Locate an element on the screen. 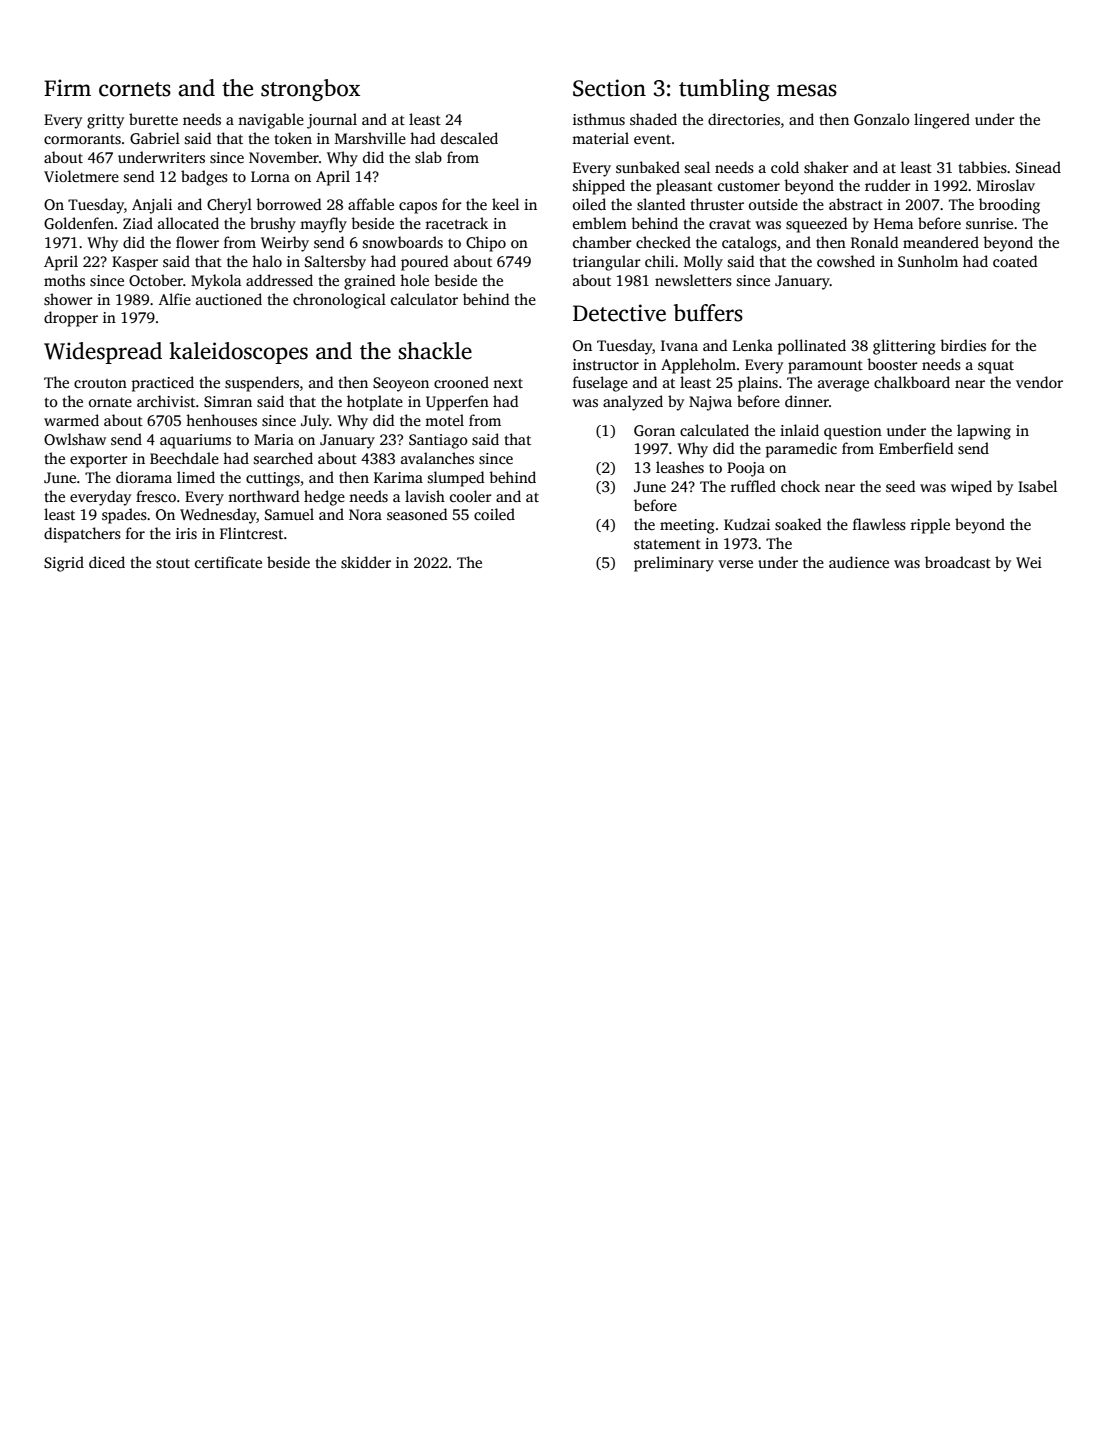 This screenshot has width=1112, height=1440. Sigrid is located at coordinates (64, 564).
